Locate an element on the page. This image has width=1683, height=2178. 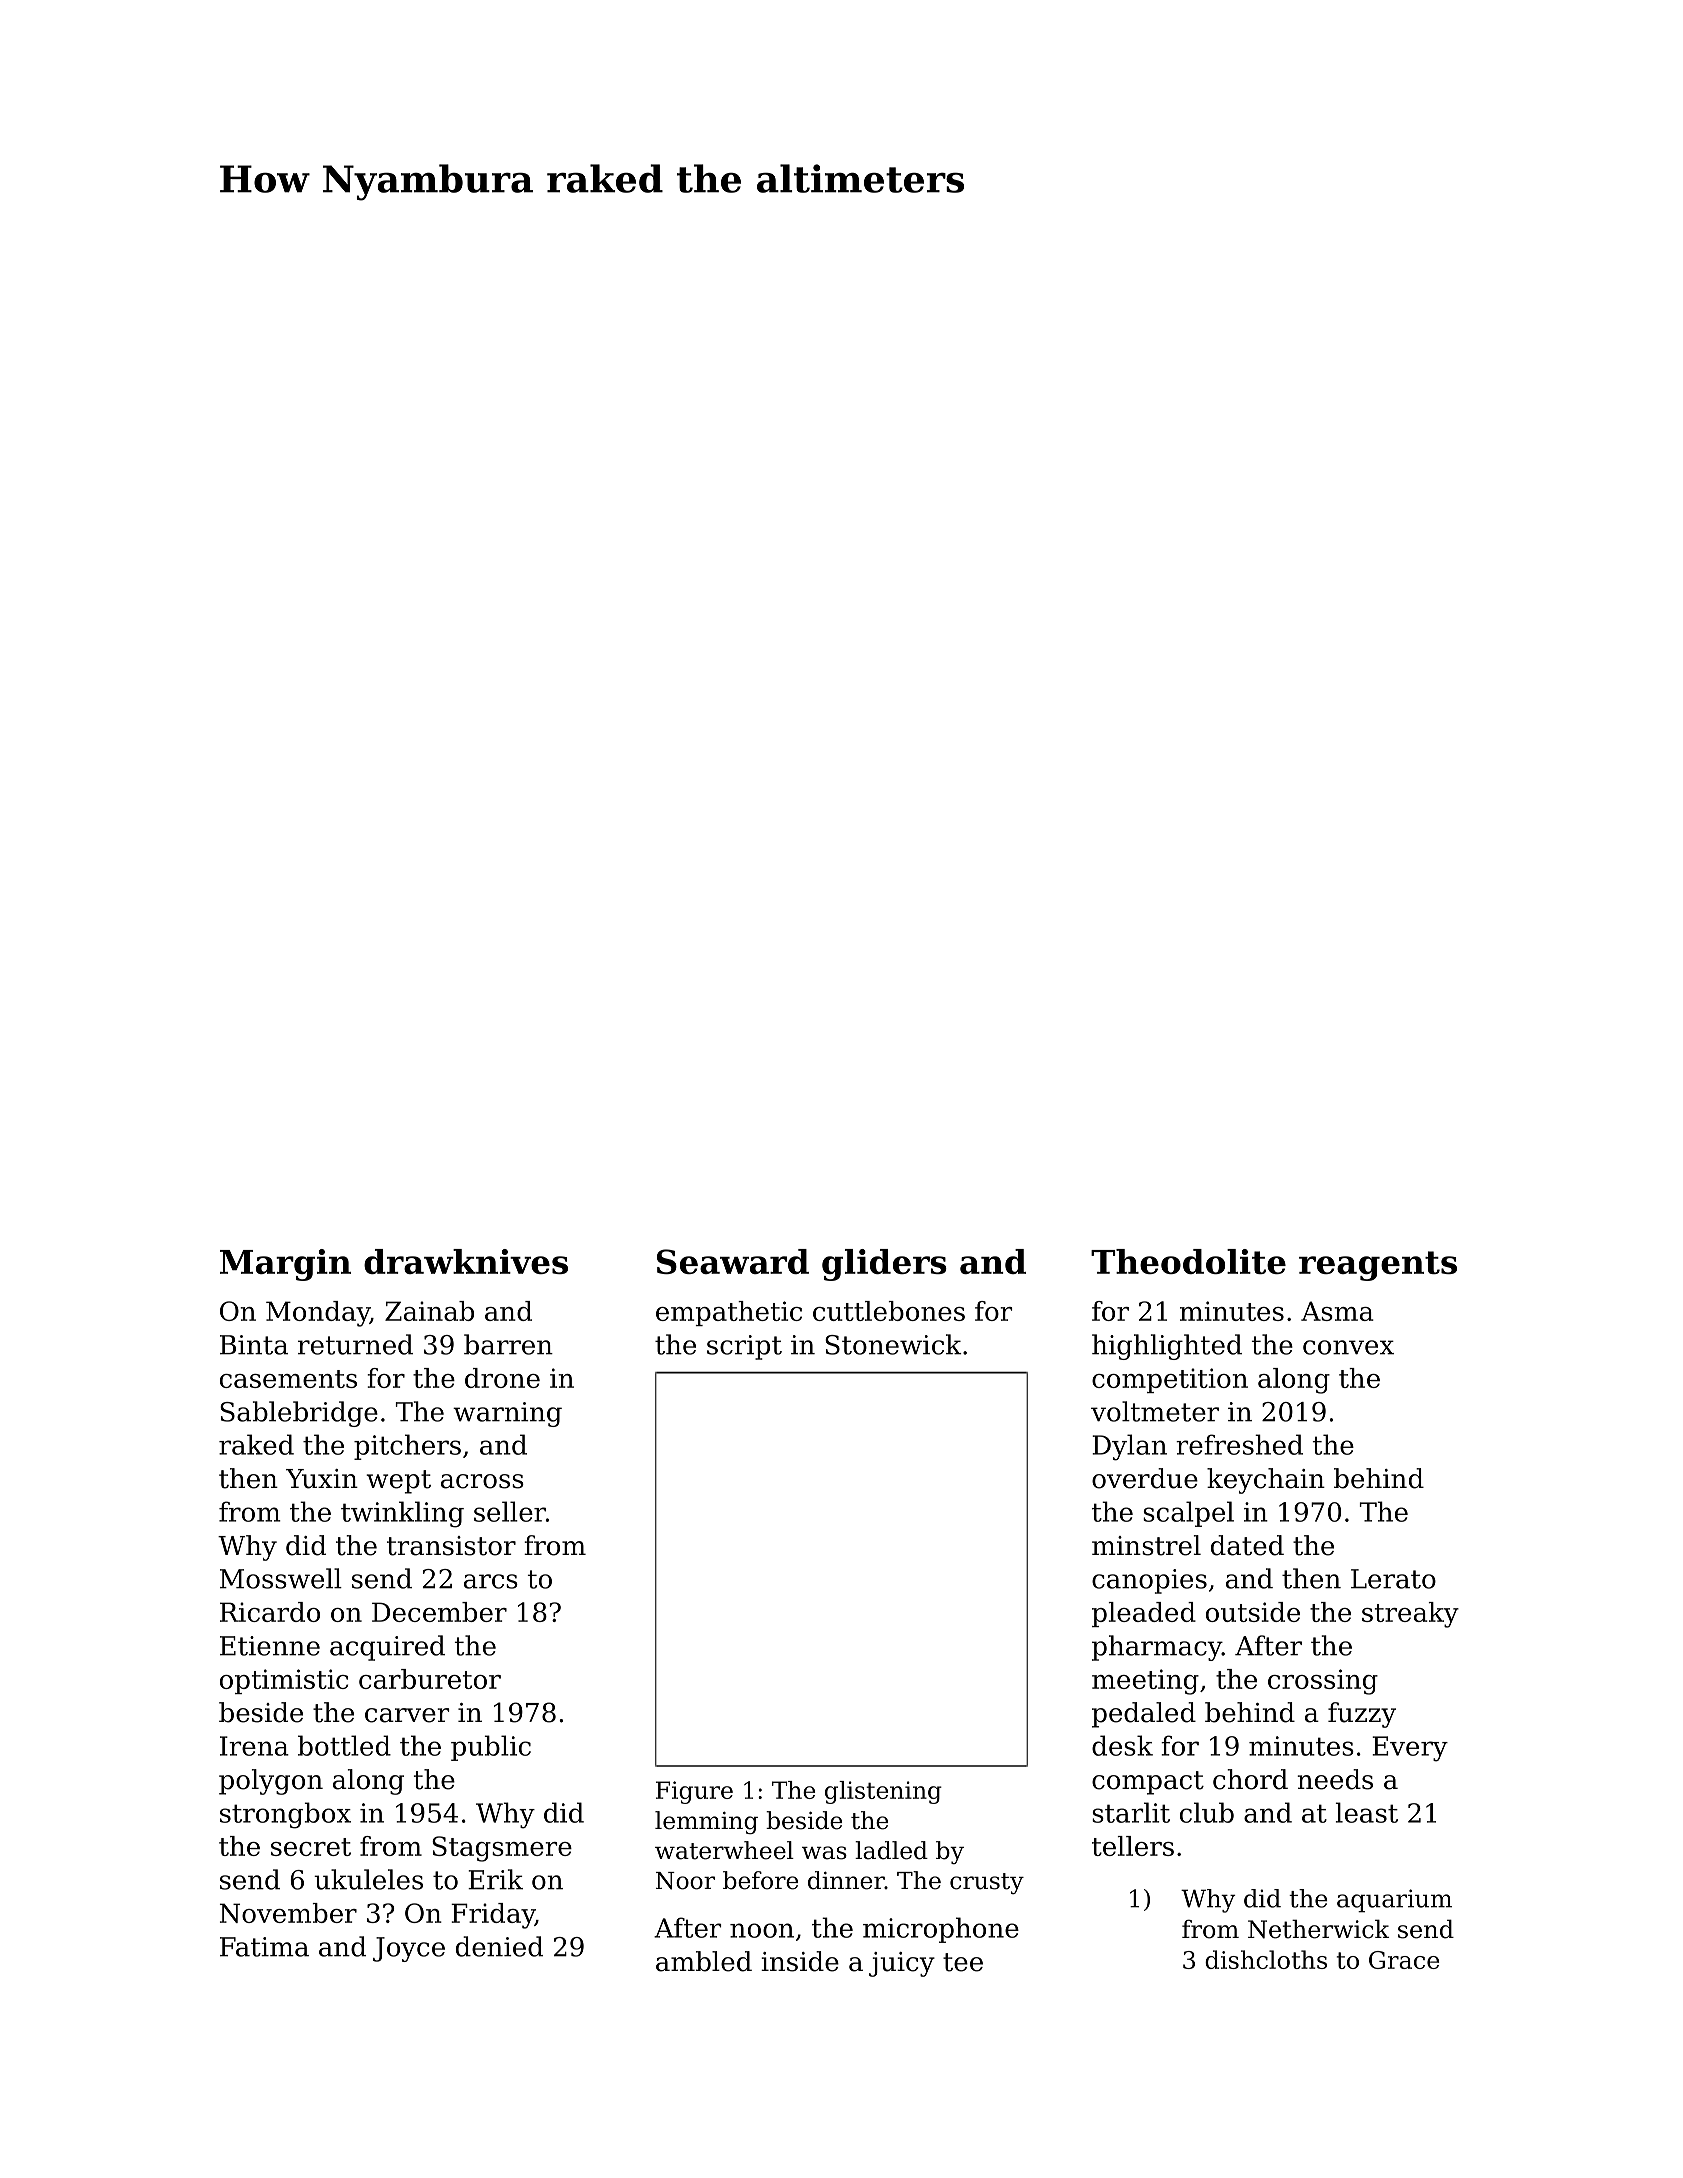
competition is located at coordinates (1170, 1380).
